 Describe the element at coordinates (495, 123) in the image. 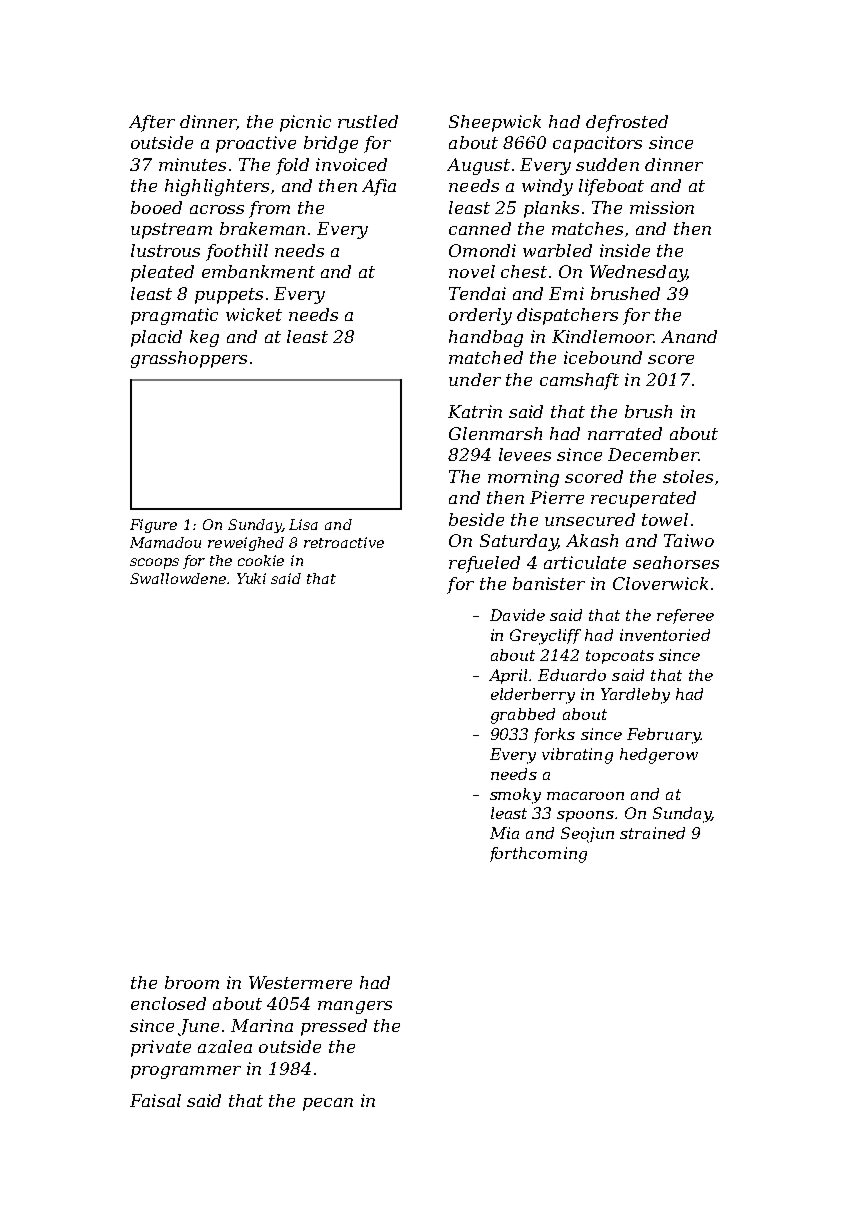

I see `Sheepwick` at that location.
